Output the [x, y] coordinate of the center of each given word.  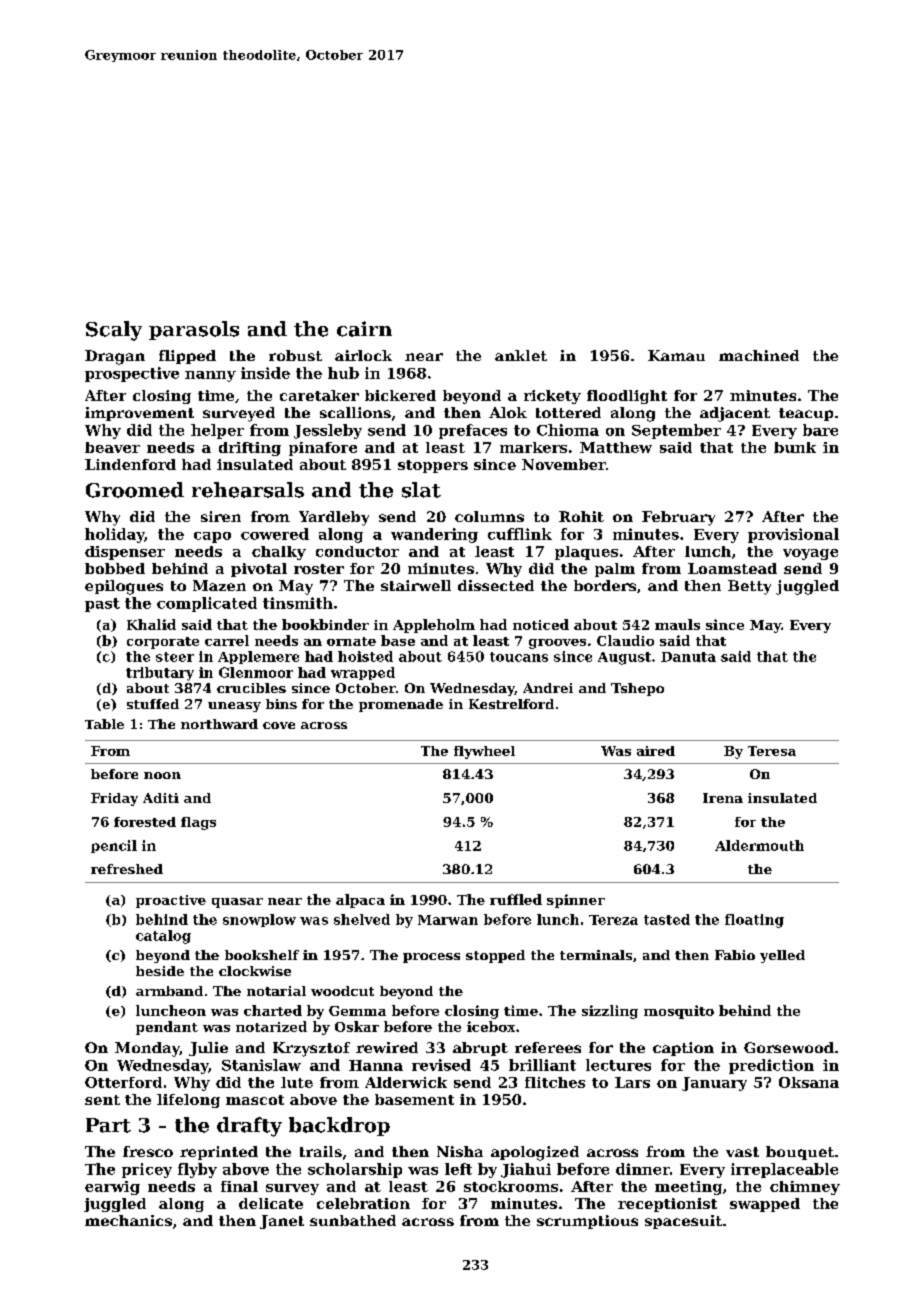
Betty [749, 587]
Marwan [448, 920]
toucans [519, 657]
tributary [160, 674]
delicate [271, 1203]
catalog [163, 937]
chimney [805, 1188]
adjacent [735, 414]
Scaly [114, 331]
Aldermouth [759, 845]
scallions [355, 412]
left [458, 1169]
